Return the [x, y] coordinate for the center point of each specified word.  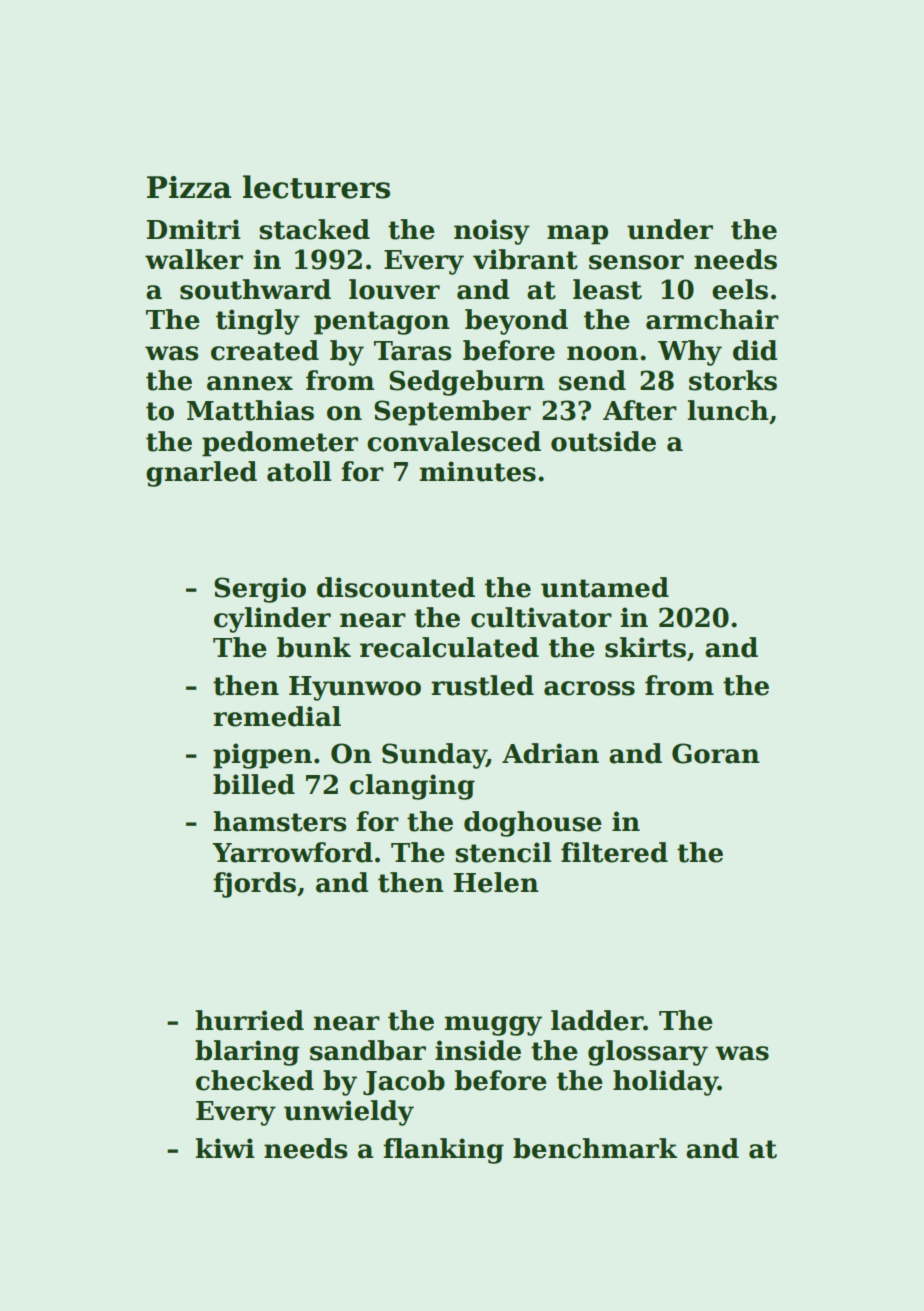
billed [254, 784]
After [640, 410]
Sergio [260, 590]
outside [603, 441]
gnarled [201, 474]
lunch [728, 410]
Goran [716, 753]
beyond [516, 322]
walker [194, 259]
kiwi [225, 1148]
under [670, 229]
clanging [412, 787]
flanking [443, 1151]
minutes [478, 471]
